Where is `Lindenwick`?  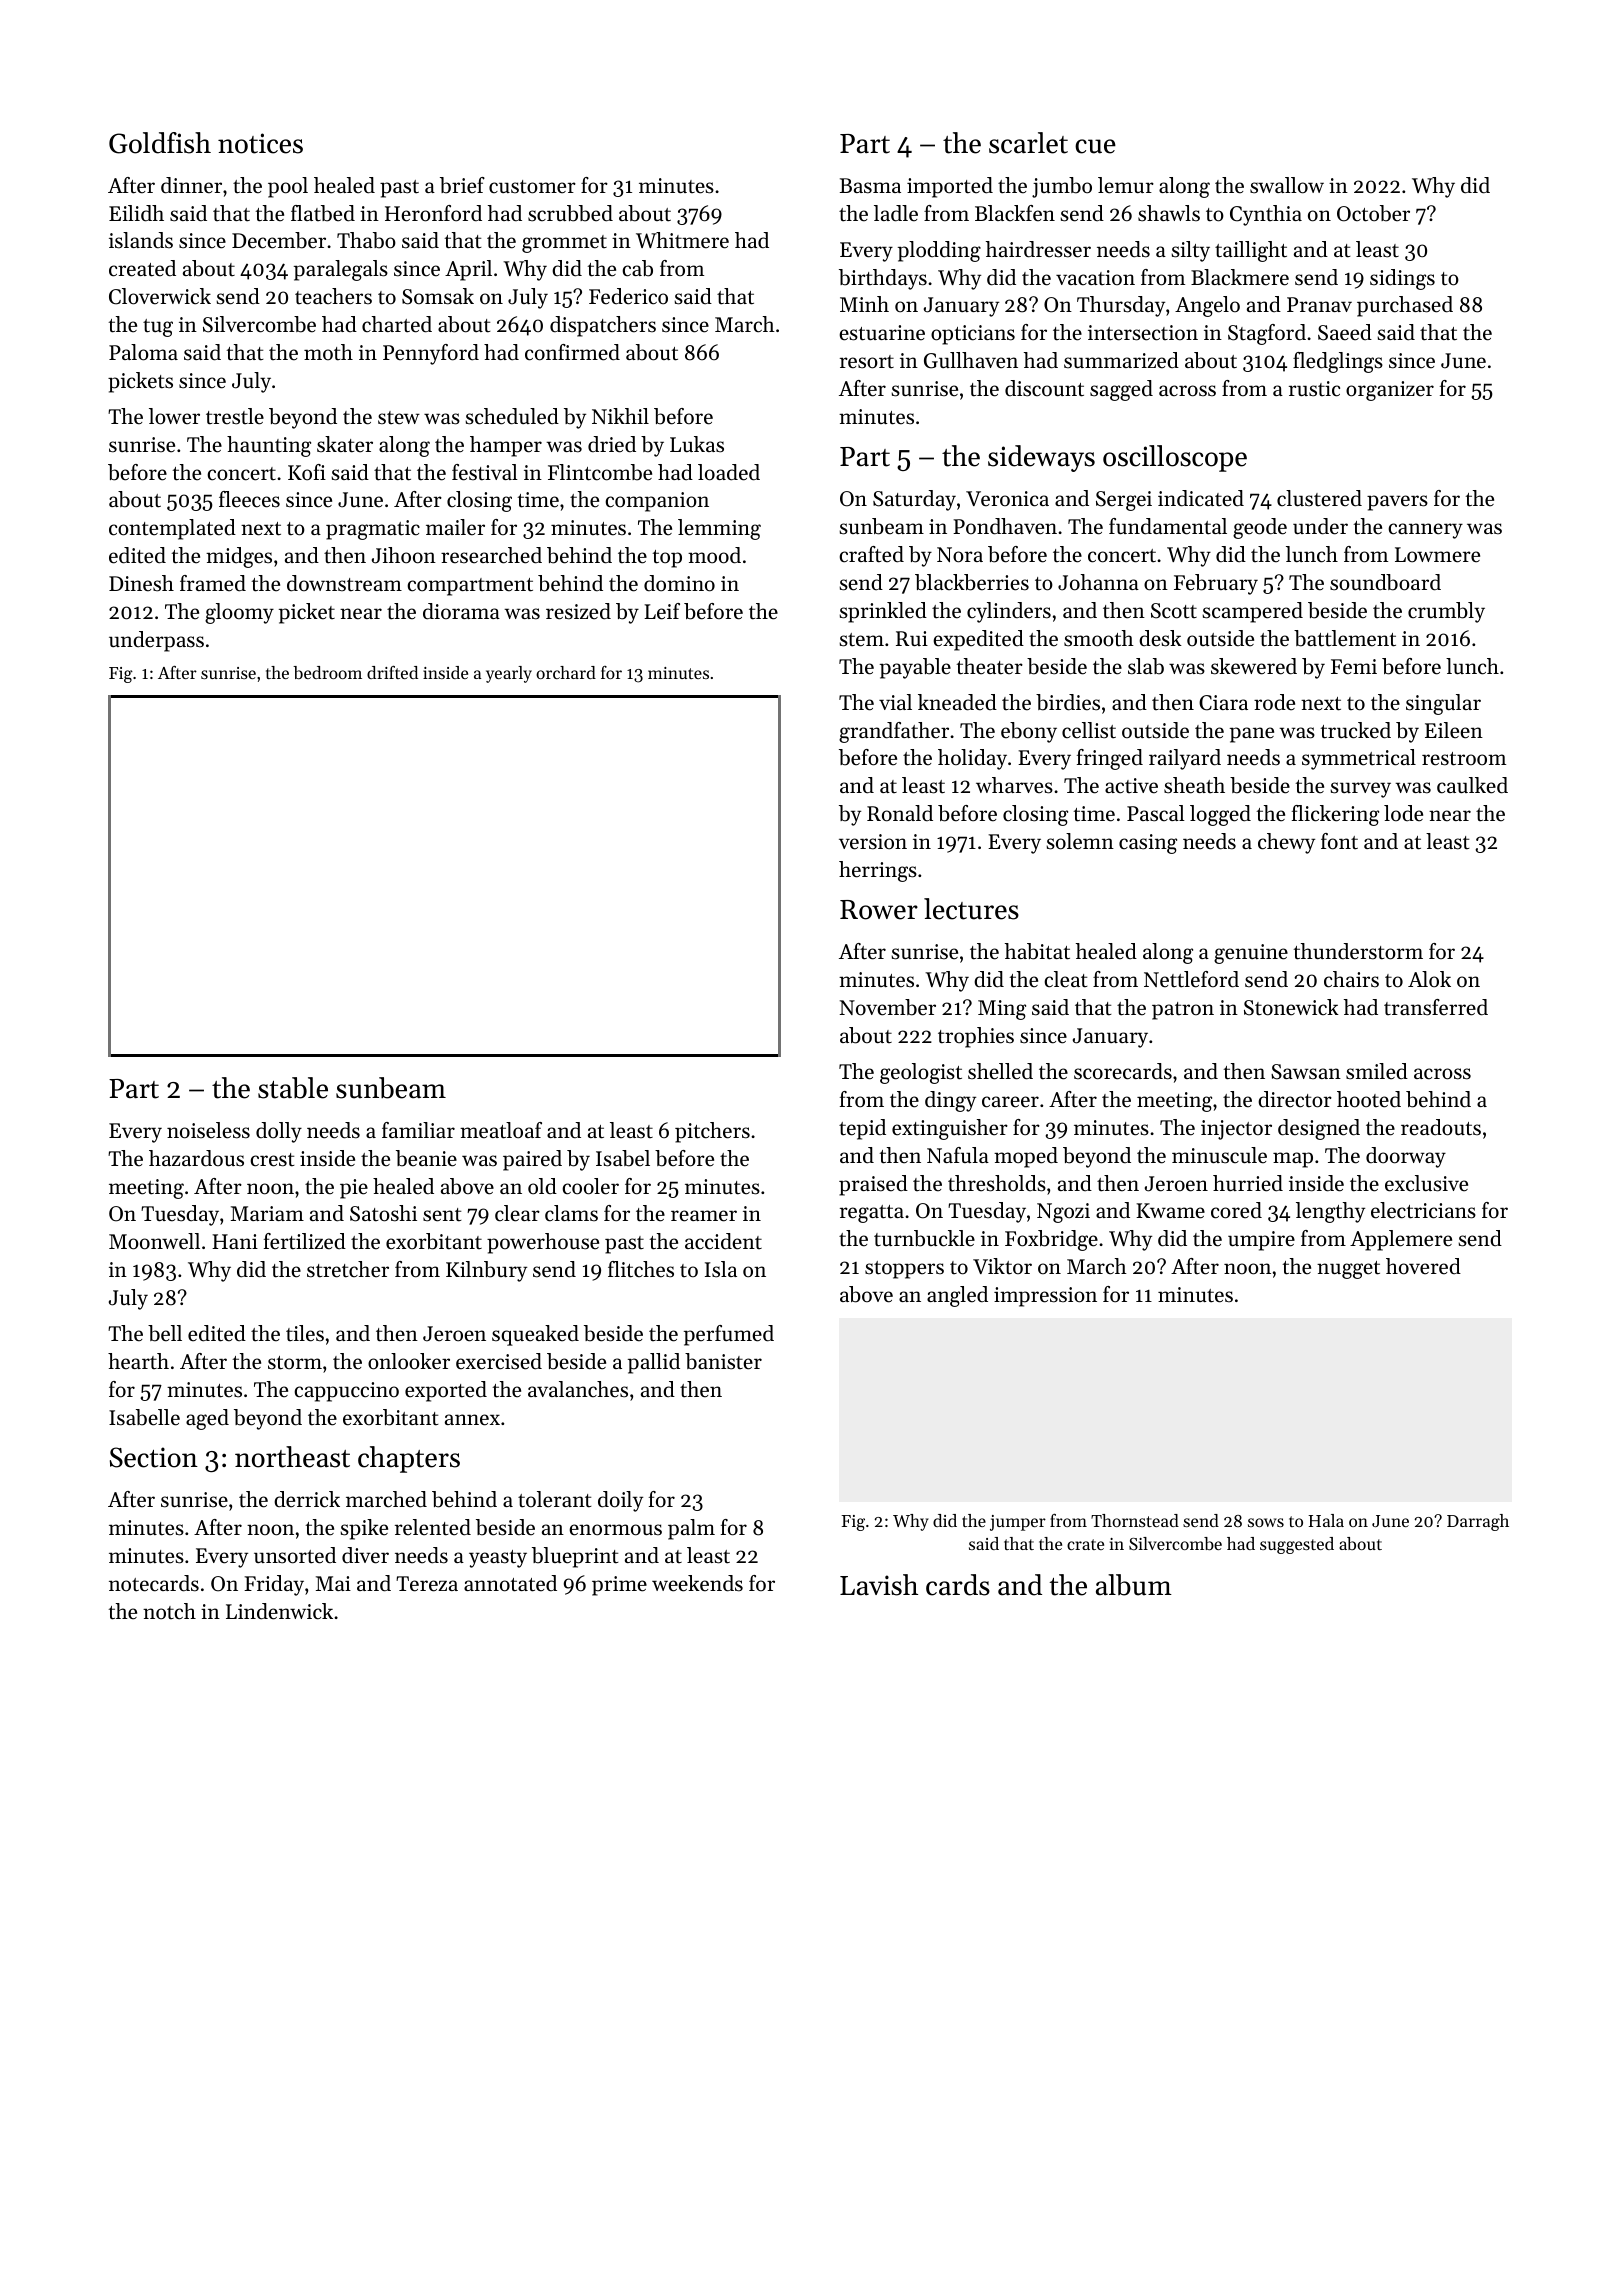
Lindenwick is located at coordinates (279, 1611).
